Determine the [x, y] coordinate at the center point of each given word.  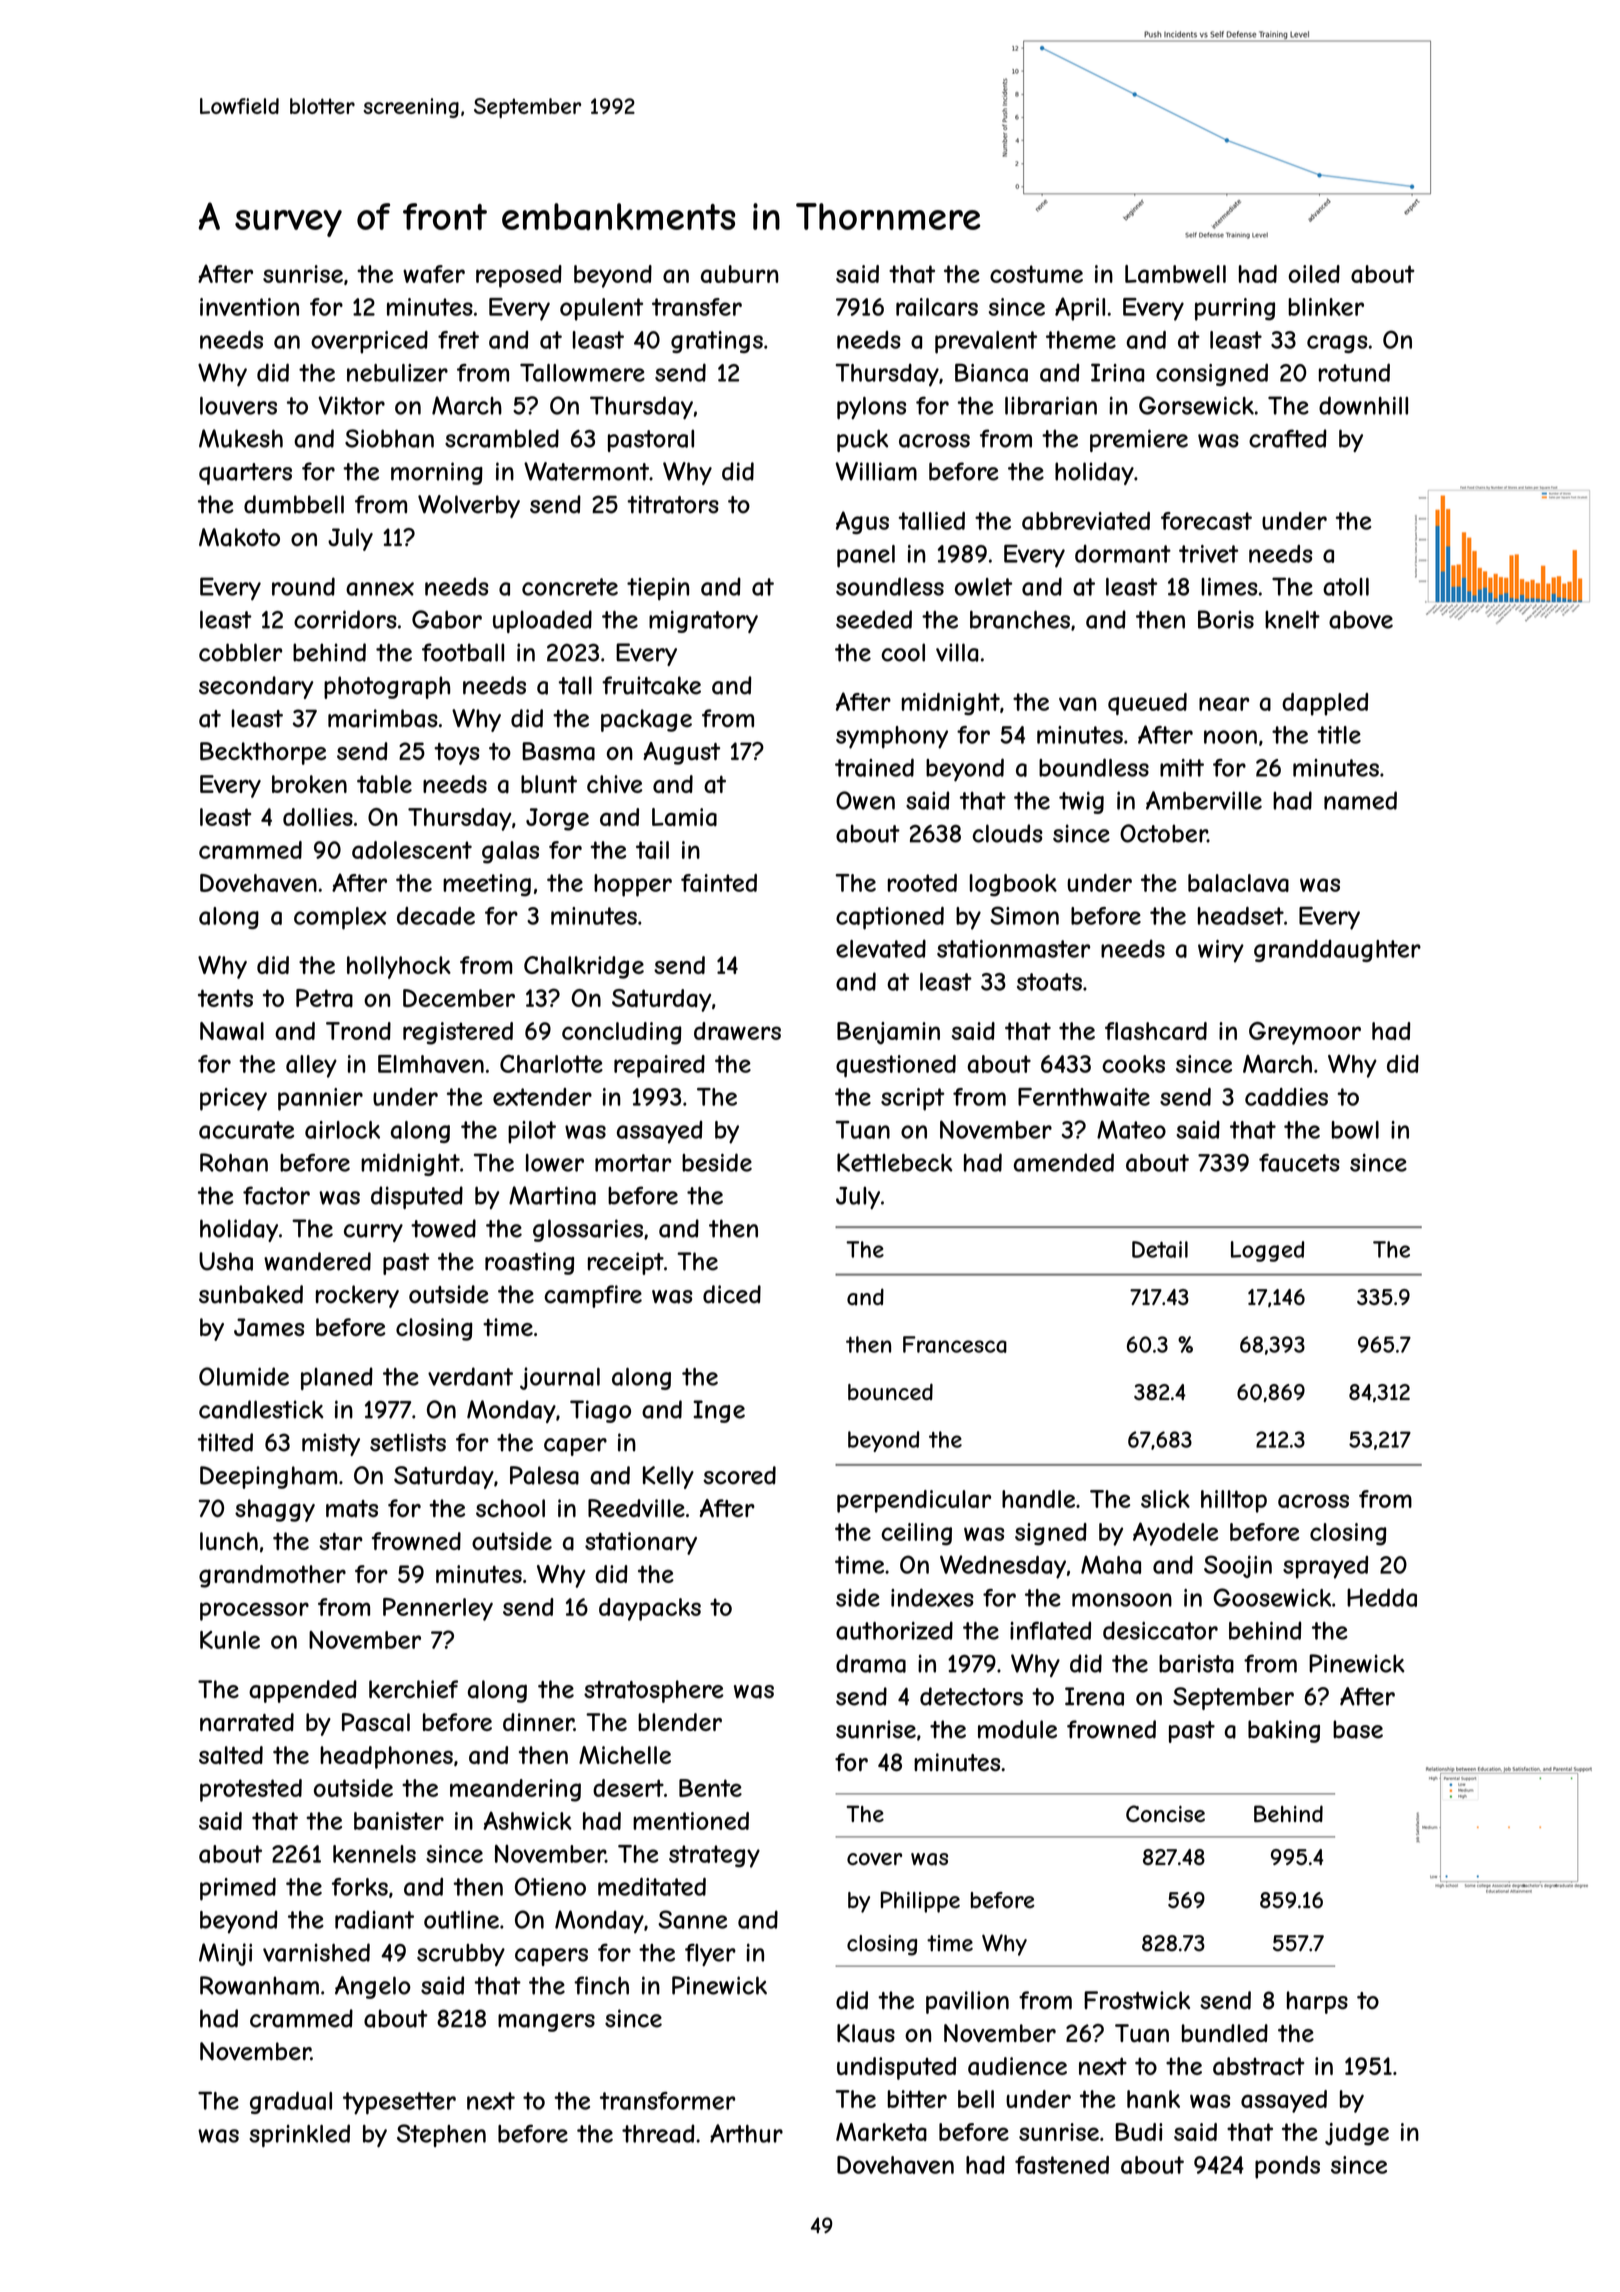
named [1360, 800]
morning [437, 473]
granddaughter [1337, 950]
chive [615, 784]
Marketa [881, 2132]
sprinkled [299, 2135]
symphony [892, 737]
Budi [1139, 2132]
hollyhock [399, 967]
